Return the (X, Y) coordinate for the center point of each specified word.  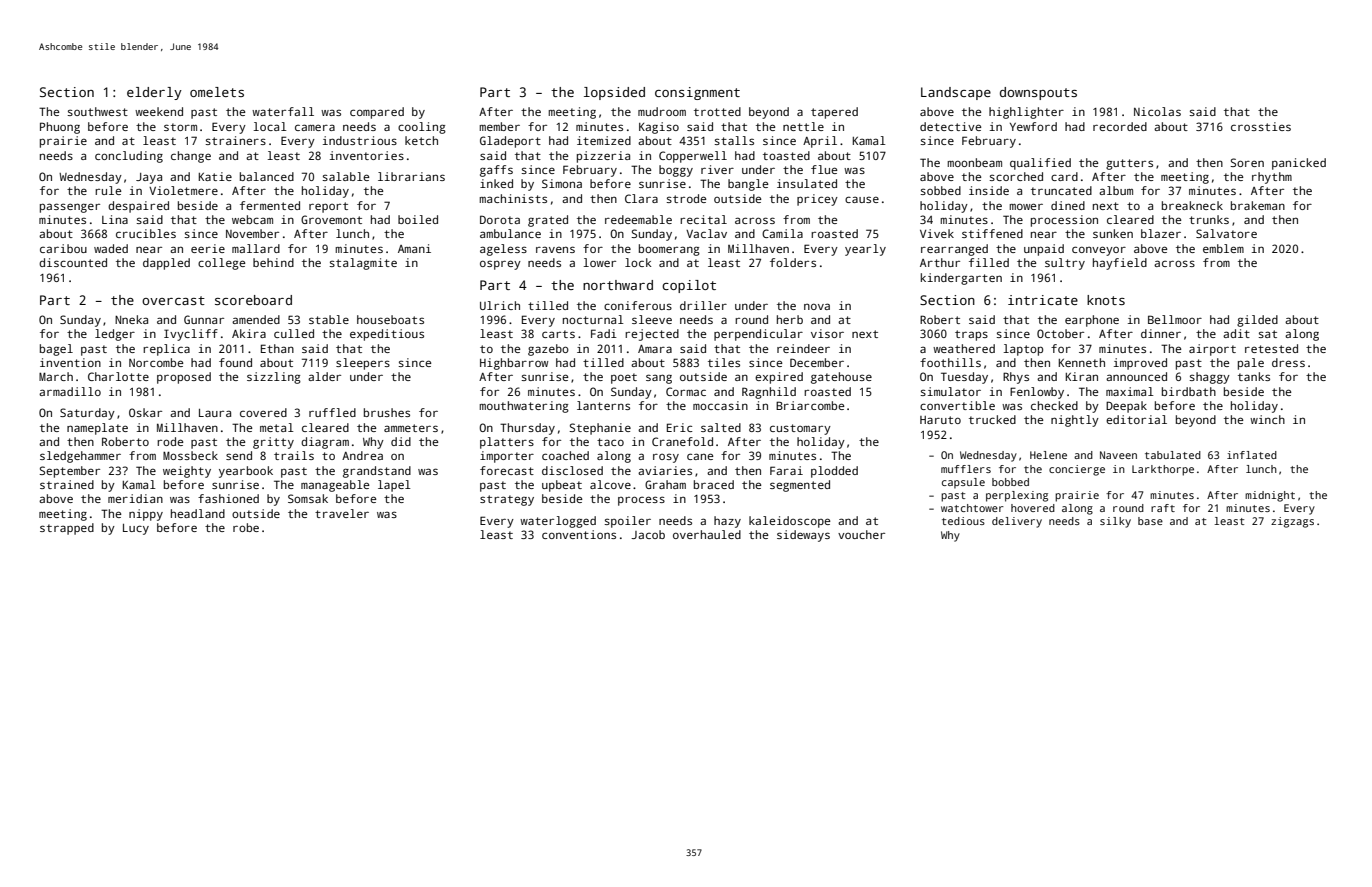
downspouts (1038, 93)
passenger (70, 208)
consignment (697, 93)
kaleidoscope (789, 522)
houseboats (390, 319)
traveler (342, 513)
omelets (217, 92)
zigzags (1292, 522)
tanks (1254, 376)
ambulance (510, 233)
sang (659, 379)
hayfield (1120, 264)
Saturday (87, 414)
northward (618, 285)
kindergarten (961, 279)
